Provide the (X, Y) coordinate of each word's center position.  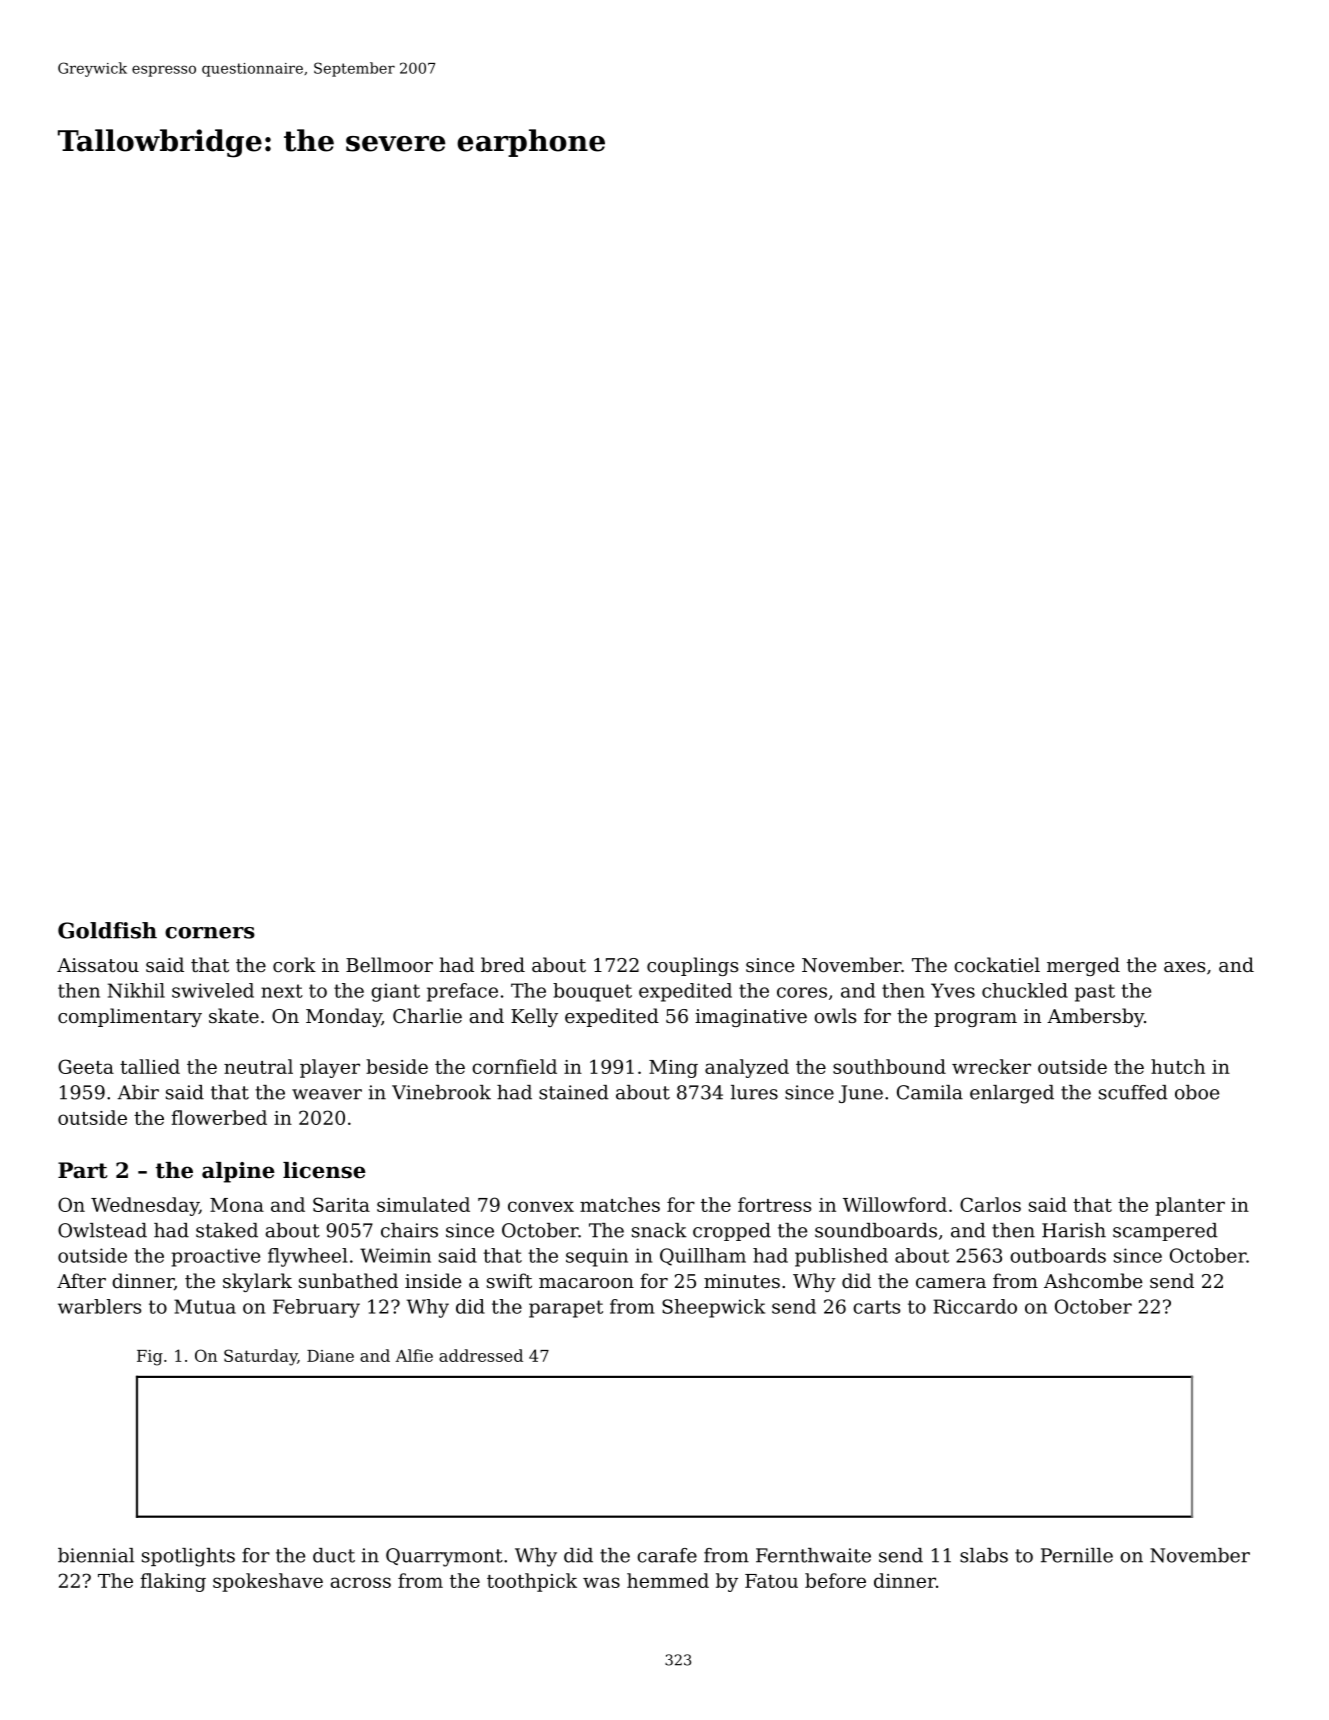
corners (210, 933)
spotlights (188, 1557)
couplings (692, 966)
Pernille (1077, 1555)
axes (1184, 967)
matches (620, 1204)
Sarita (341, 1204)
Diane (330, 1356)
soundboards (876, 1230)
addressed (481, 1355)
